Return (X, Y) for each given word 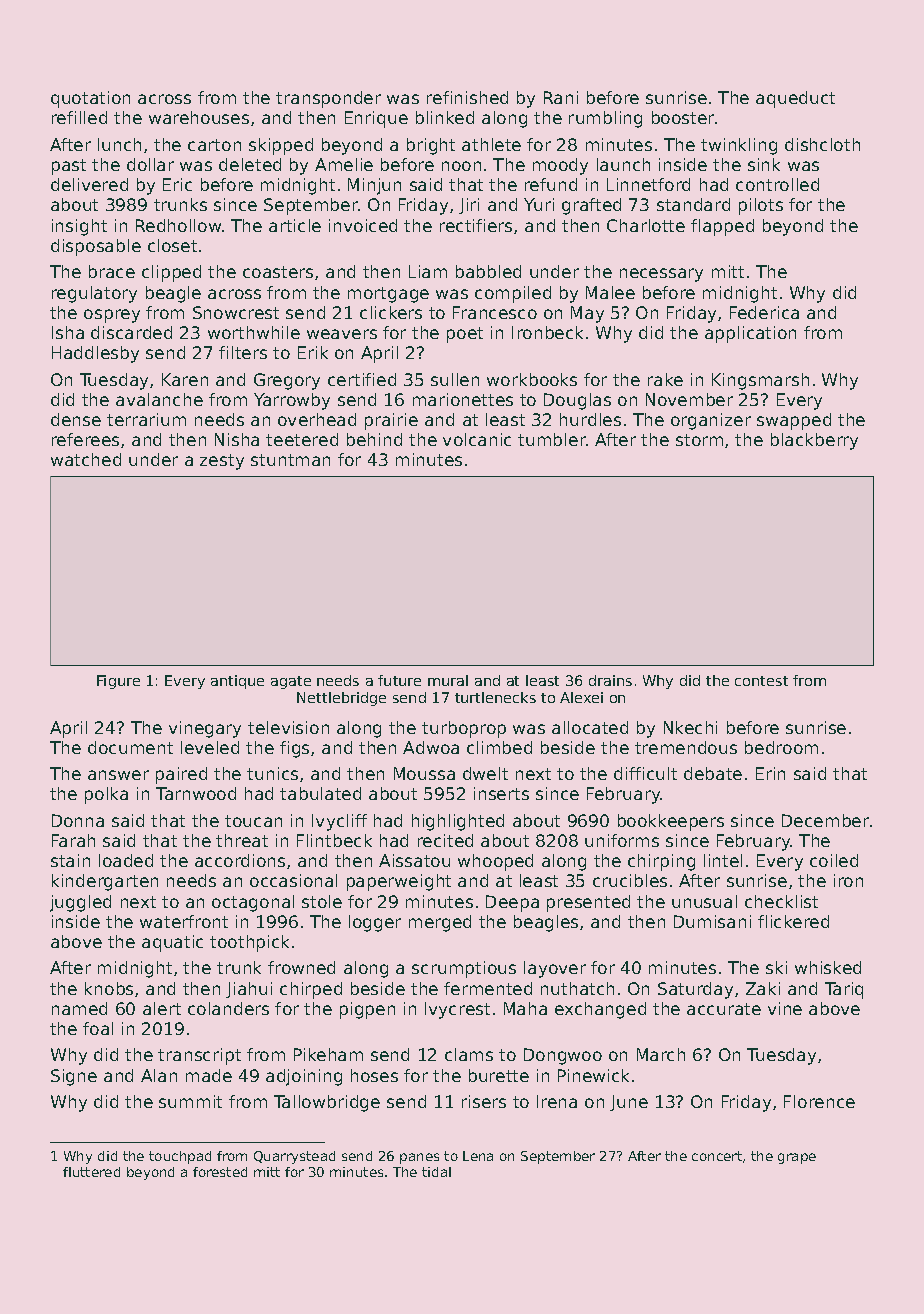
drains (610, 680)
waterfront (184, 921)
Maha (525, 1008)
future (399, 680)
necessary (661, 275)
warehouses (199, 117)
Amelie (344, 164)
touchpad (180, 1157)
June (629, 1103)
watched (86, 459)
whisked (828, 967)
